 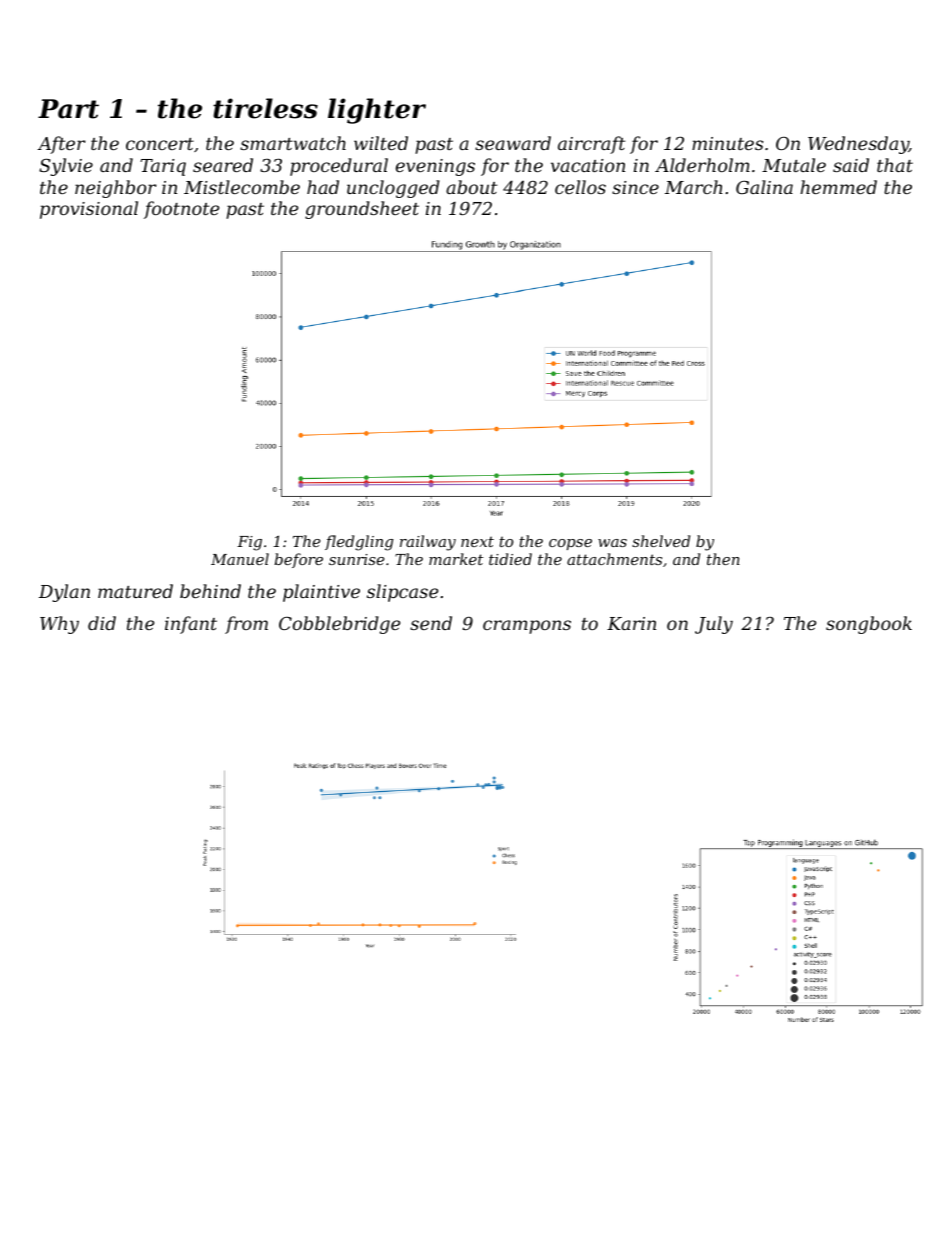 What do you see at coordinates (527, 627) in the document?
I see `crampons` at bounding box center [527, 627].
